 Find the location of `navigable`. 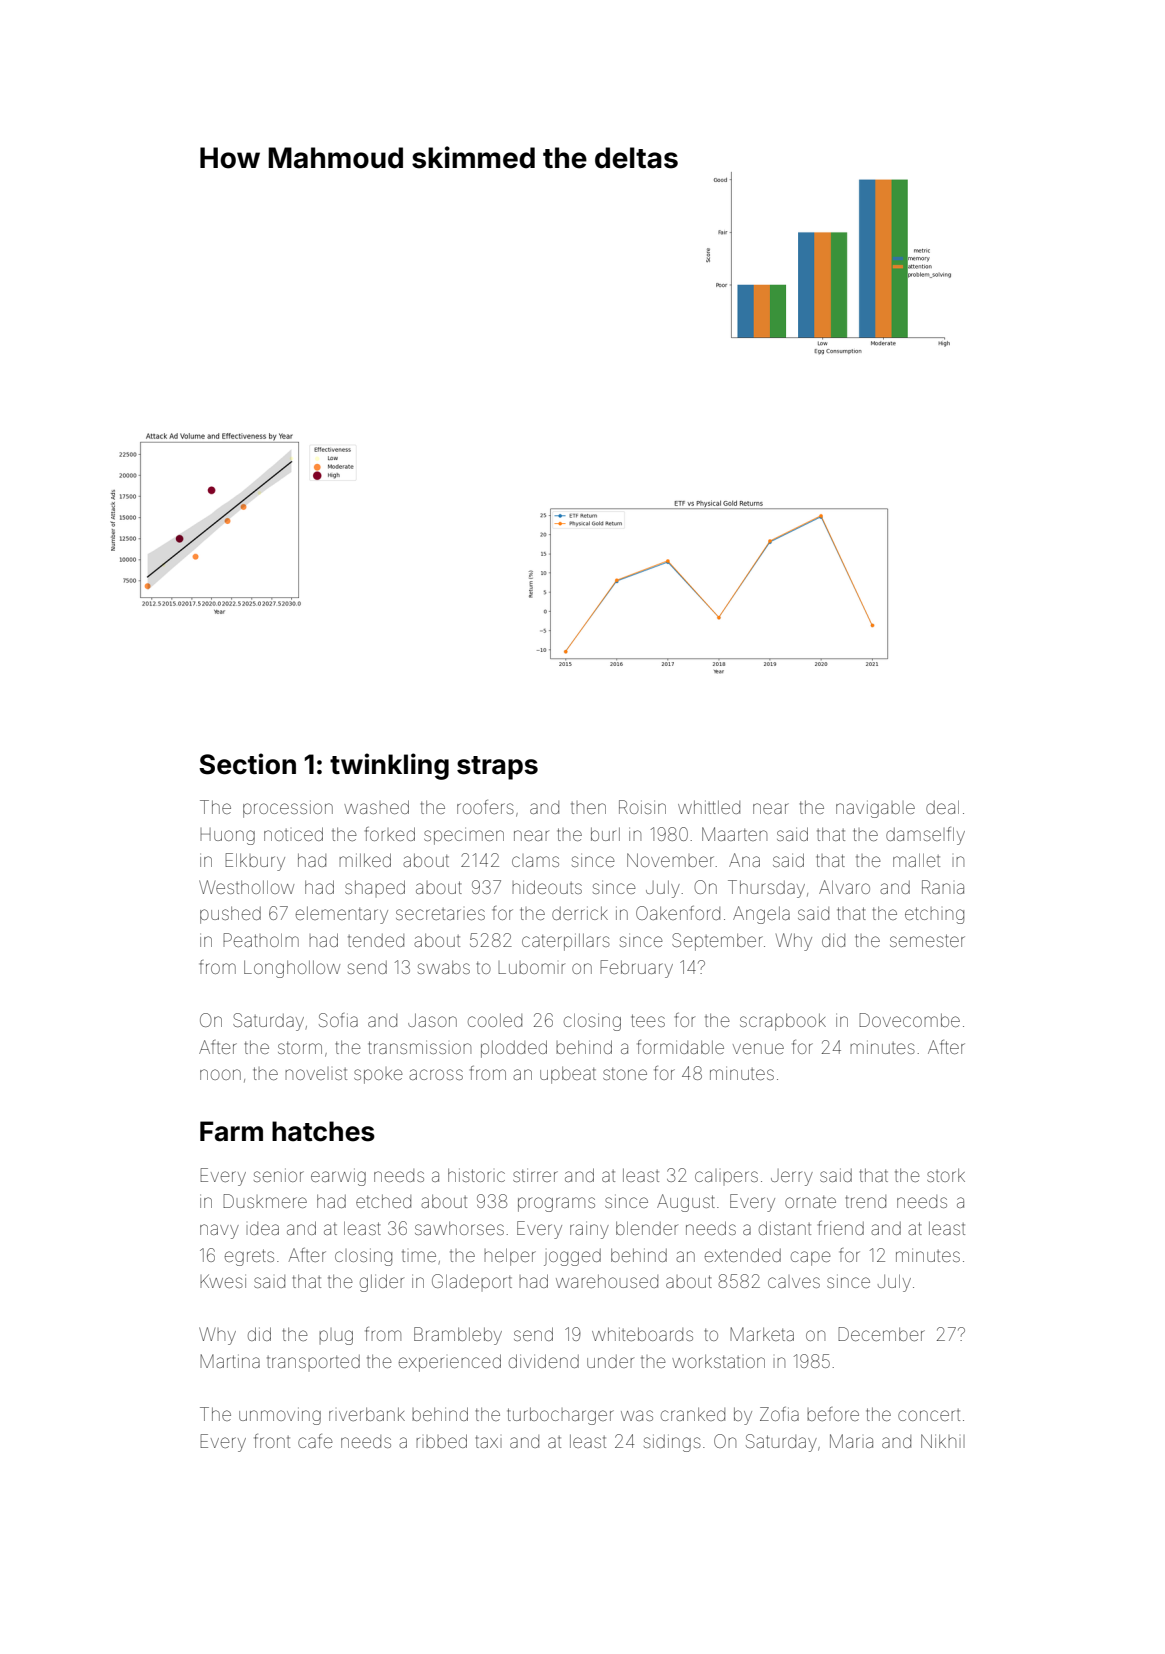

navigable is located at coordinates (875, 810).
